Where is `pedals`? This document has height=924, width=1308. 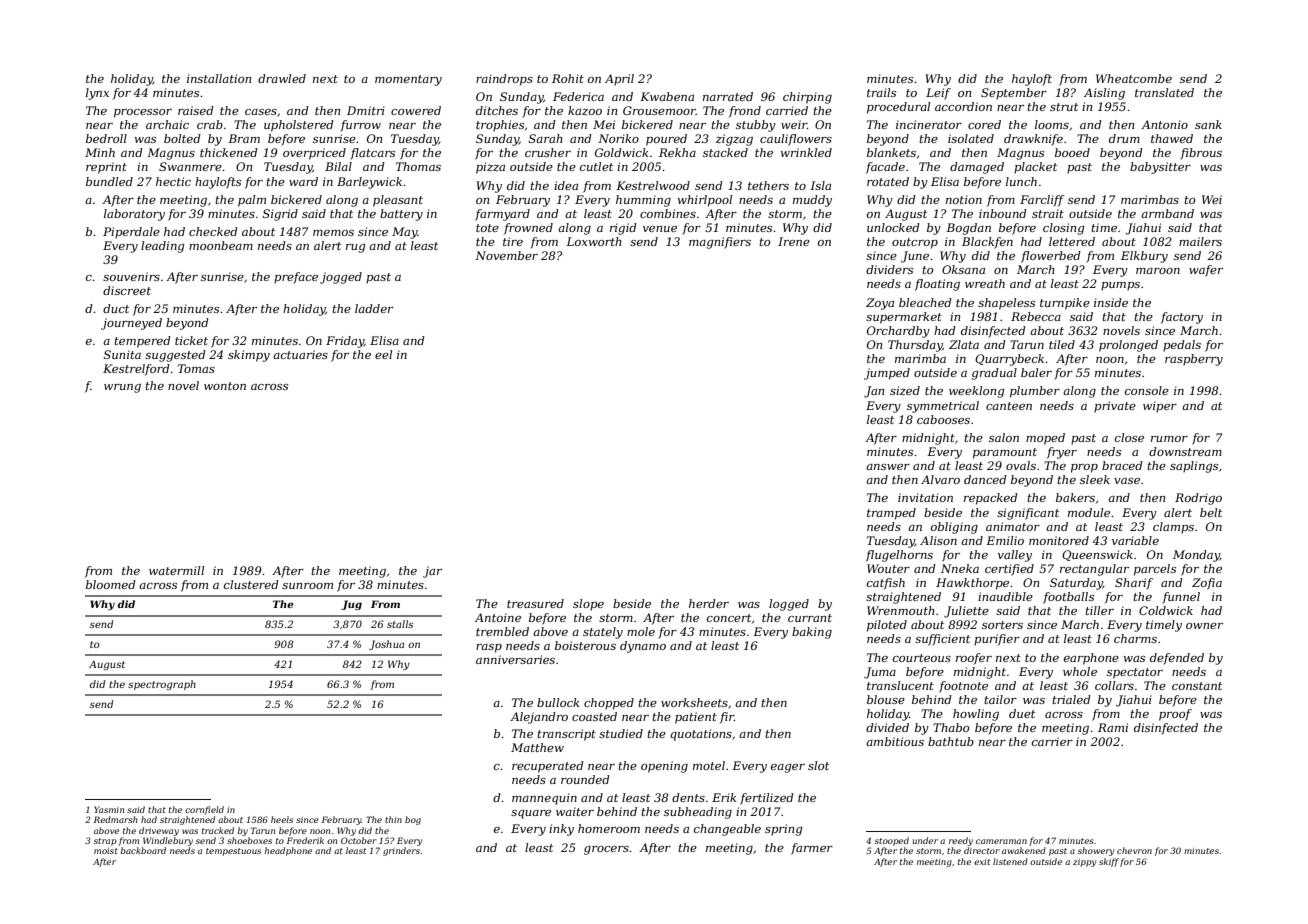
pedals is located at coordinates (1182, 346).
